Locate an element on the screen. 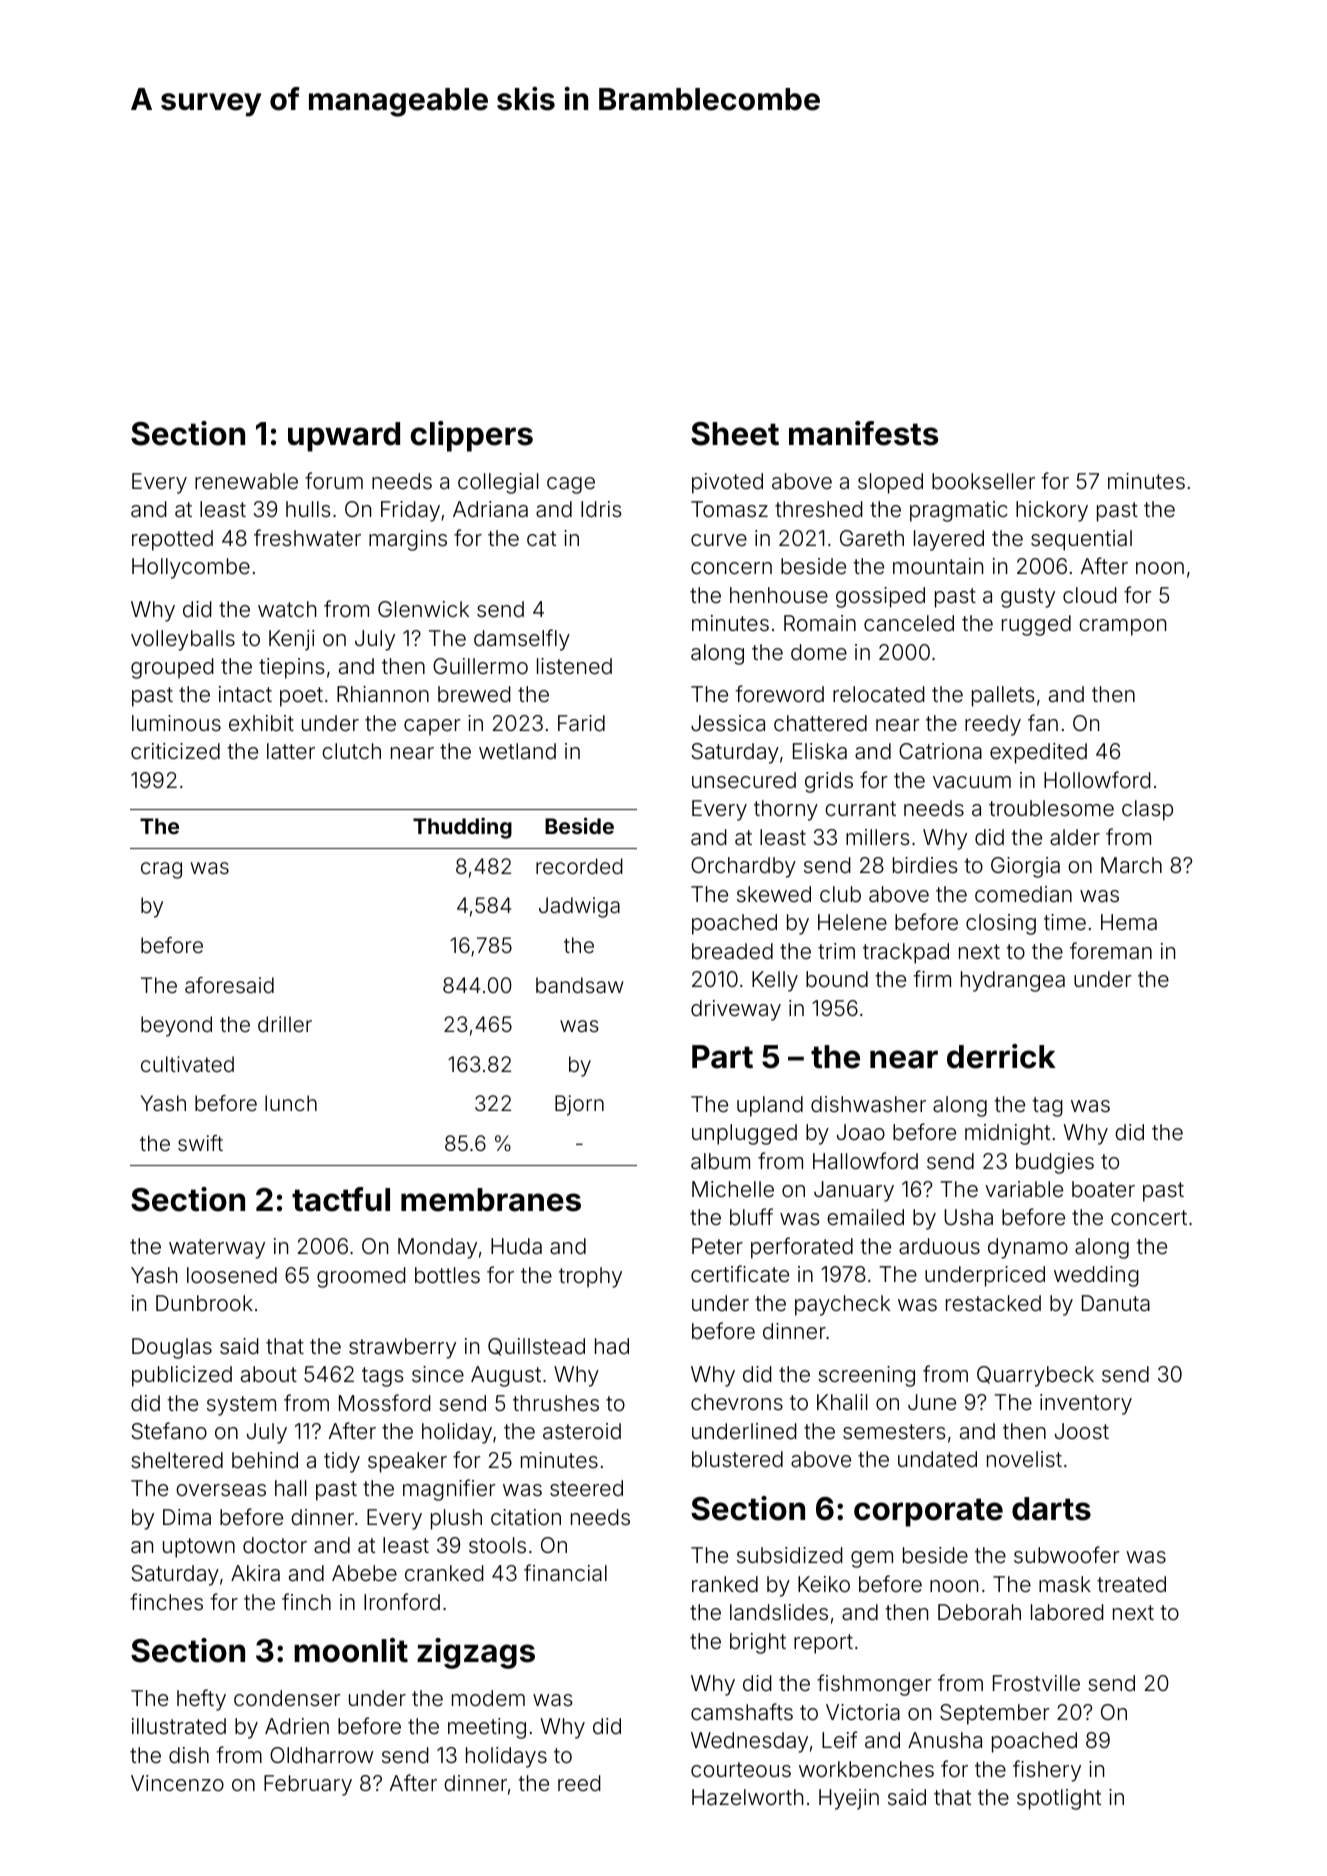 Image resolution: width=1327 pixels, height=1876 pixels. sequential is located at coordinates (1081, 540).
